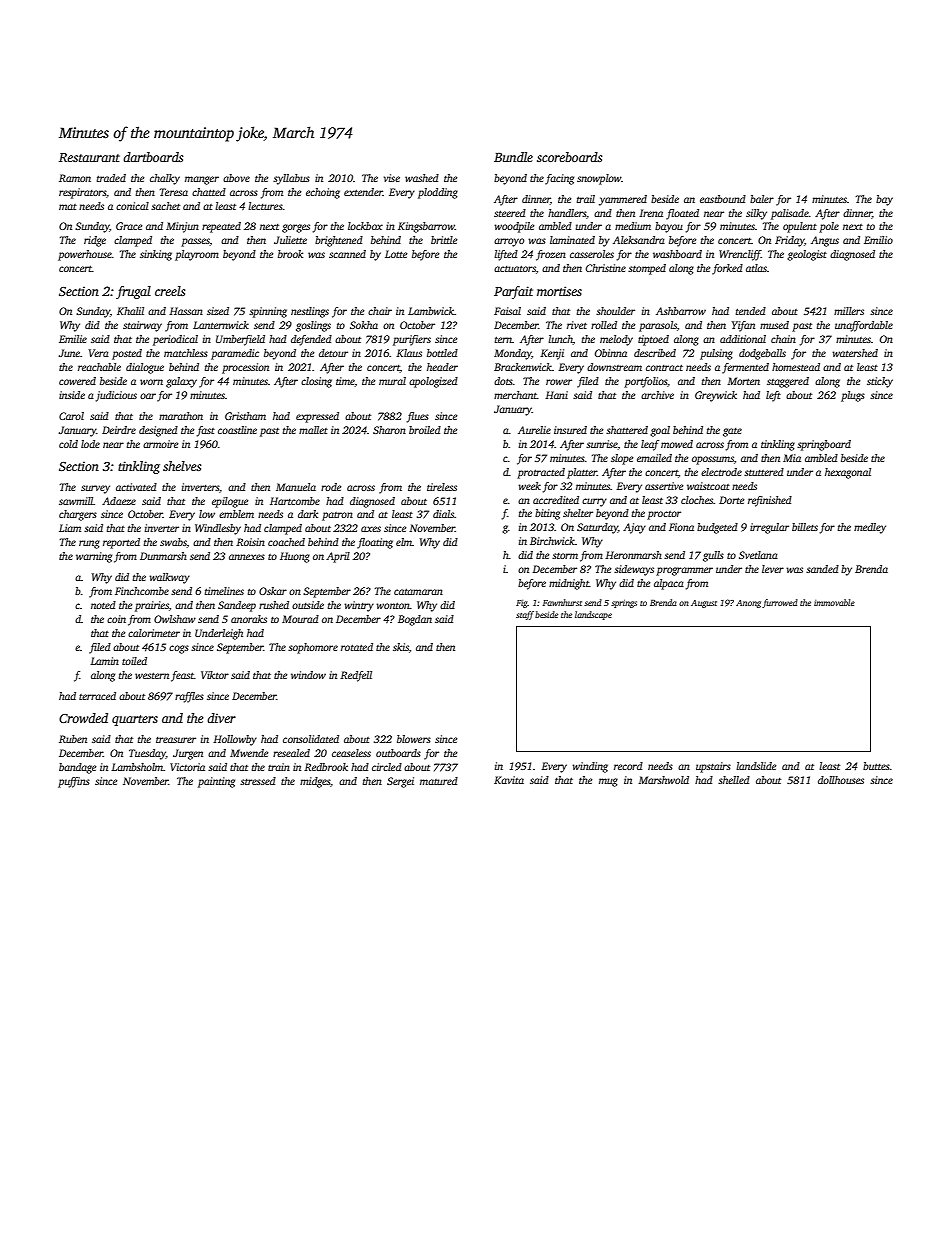  Describe the element at coordinates (357, 647) in the page. I see `rotated` at that location.
